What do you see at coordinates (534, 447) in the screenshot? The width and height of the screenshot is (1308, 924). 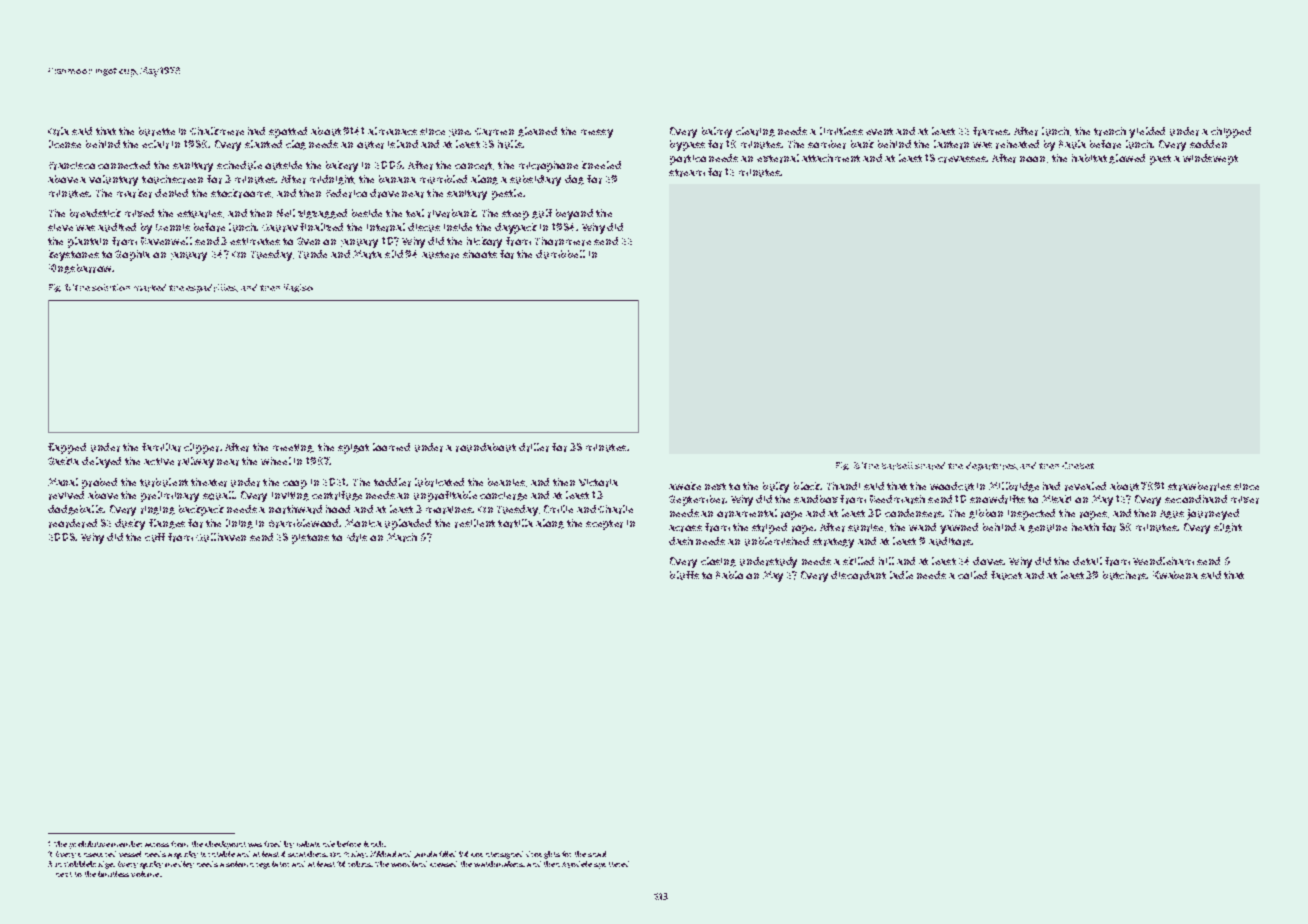 I see `driller` at bounding box center [534, 447].
